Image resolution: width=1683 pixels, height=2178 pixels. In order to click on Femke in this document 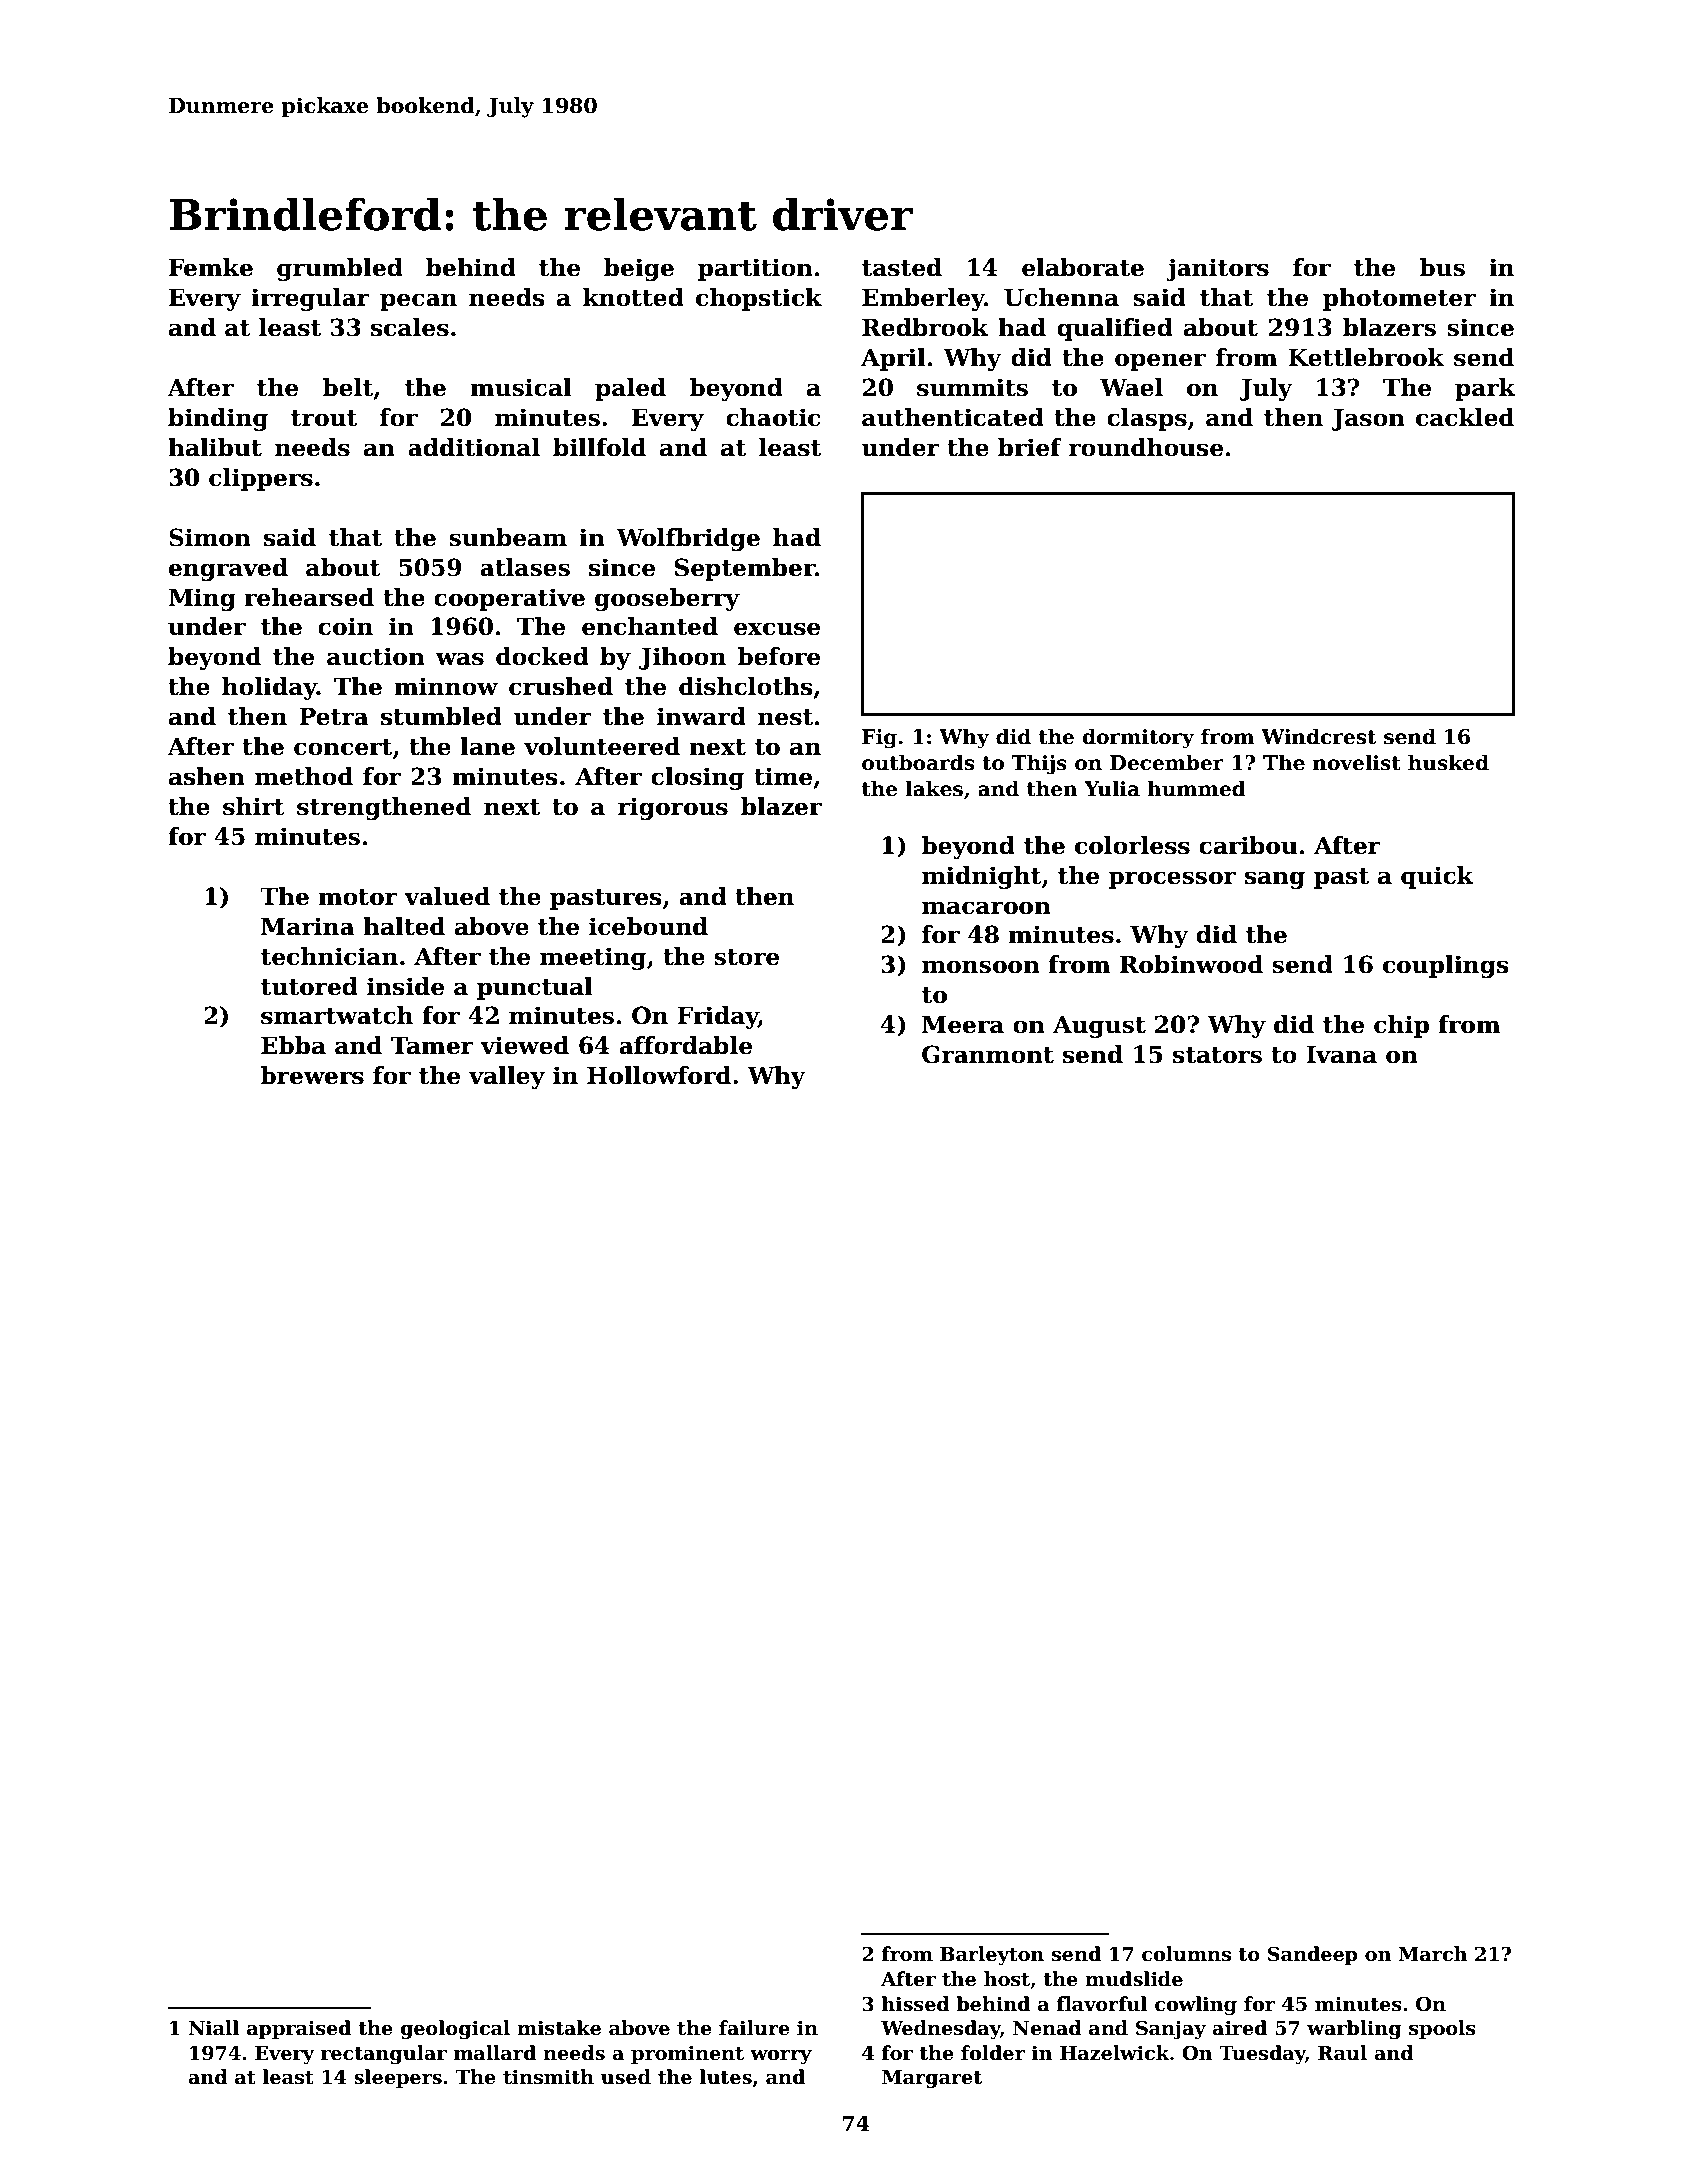, I will do `click(211, 267)`.
